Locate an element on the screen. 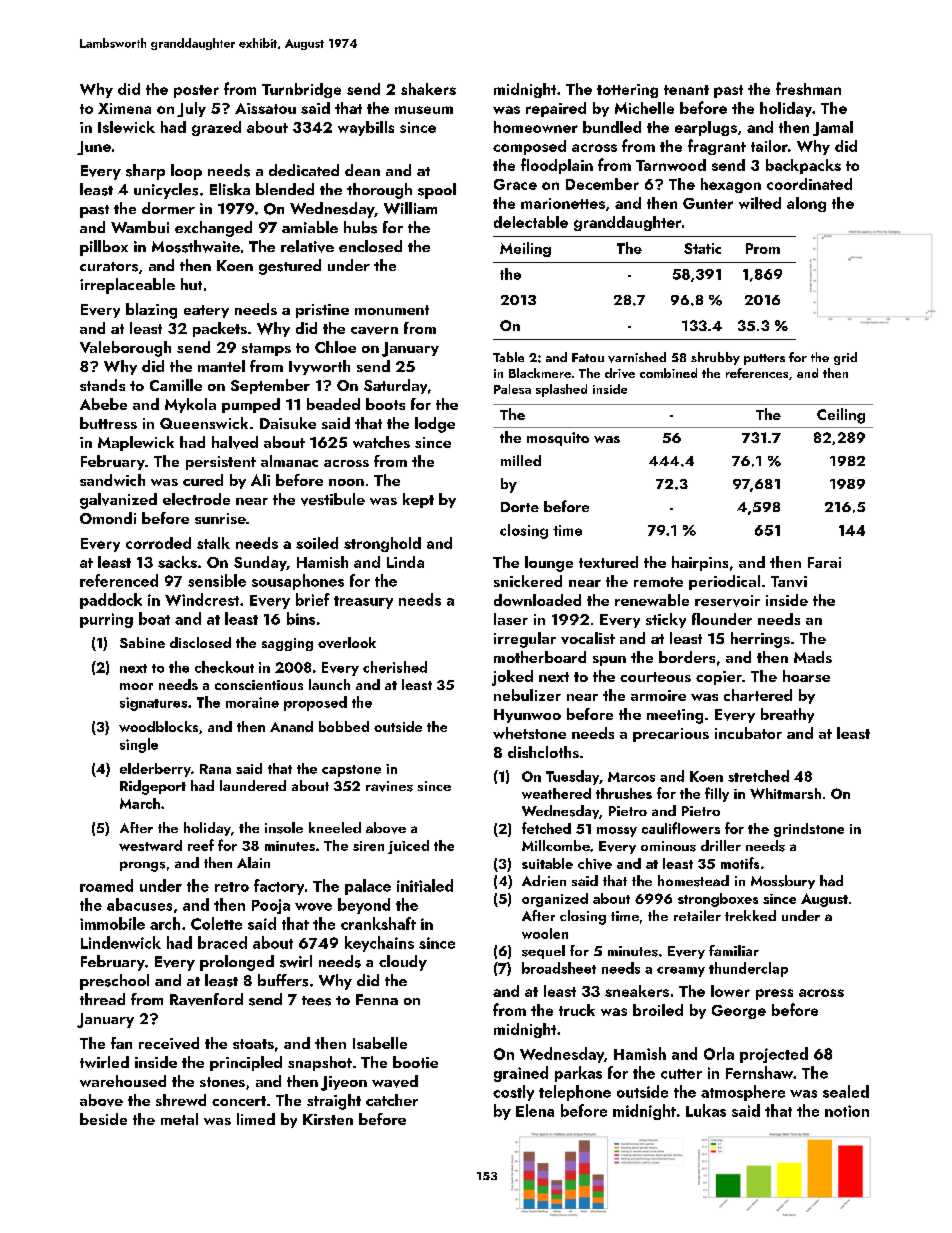 This screenshot has height=1233, width=952. Turnbridge is located at coordinates (301, 90).
